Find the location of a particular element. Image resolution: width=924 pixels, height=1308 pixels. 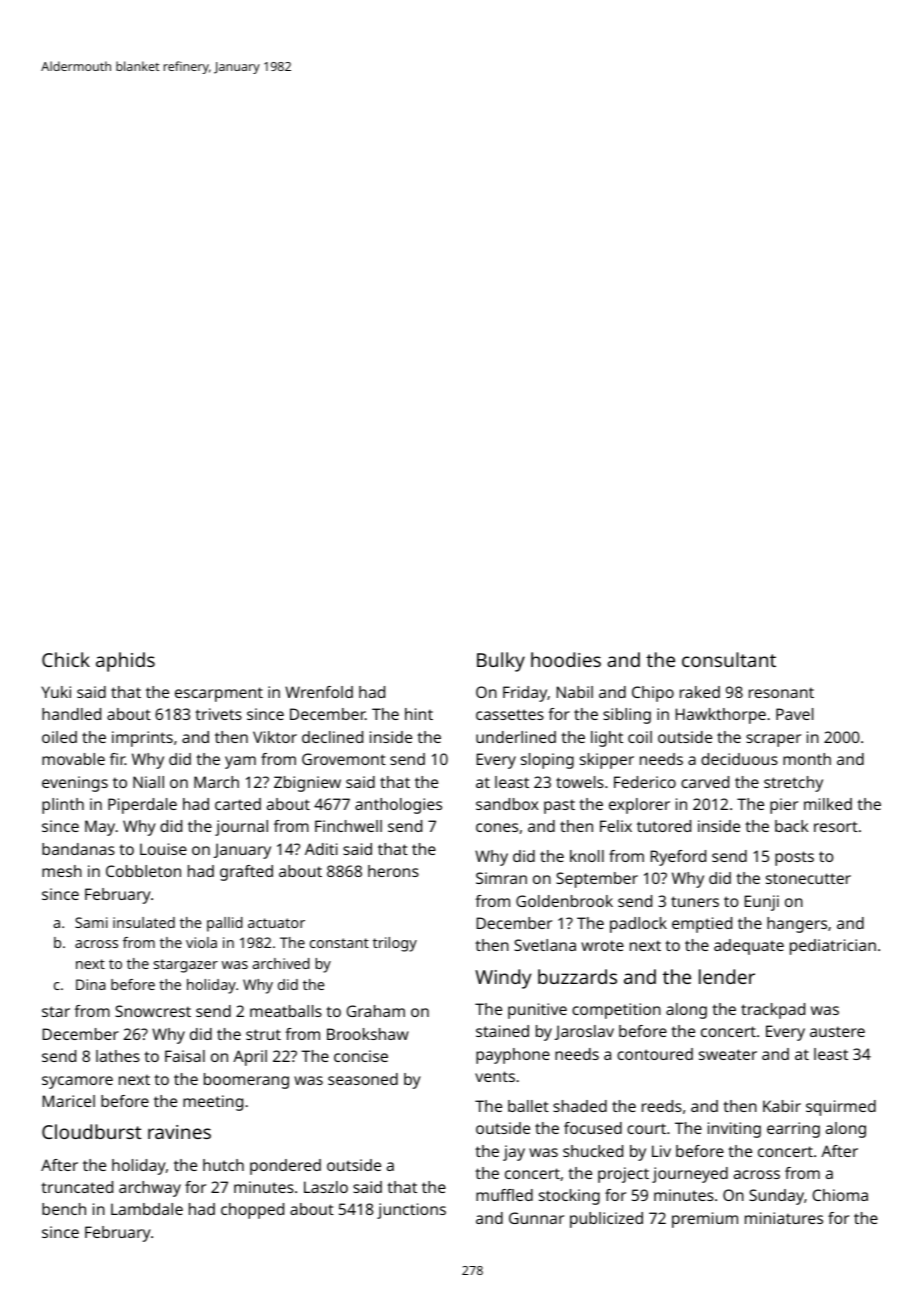

Lambdale is located at coordinates (147, 1209).
